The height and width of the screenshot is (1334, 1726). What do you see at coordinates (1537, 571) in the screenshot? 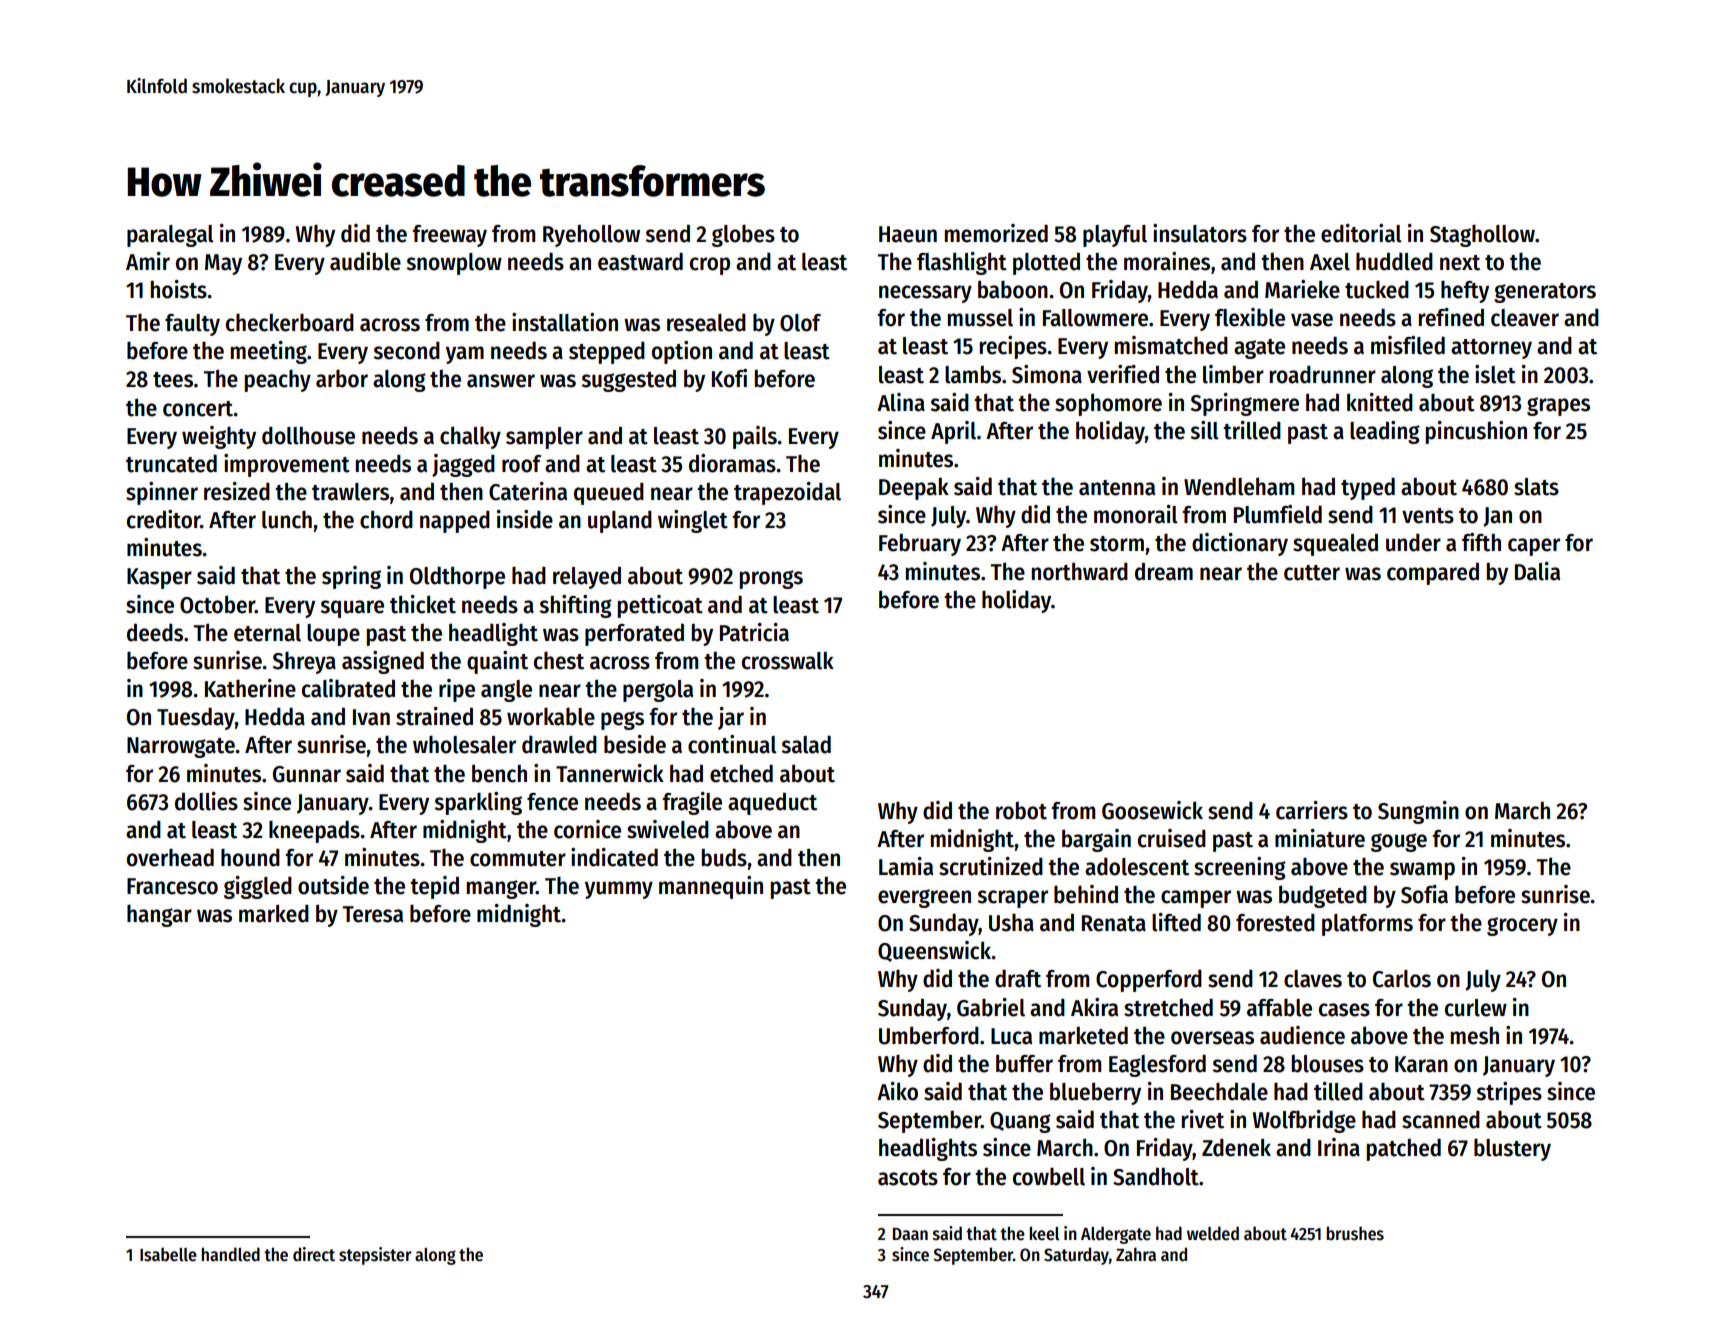
I see `Dalia` at bounding box center [1537, 571].
